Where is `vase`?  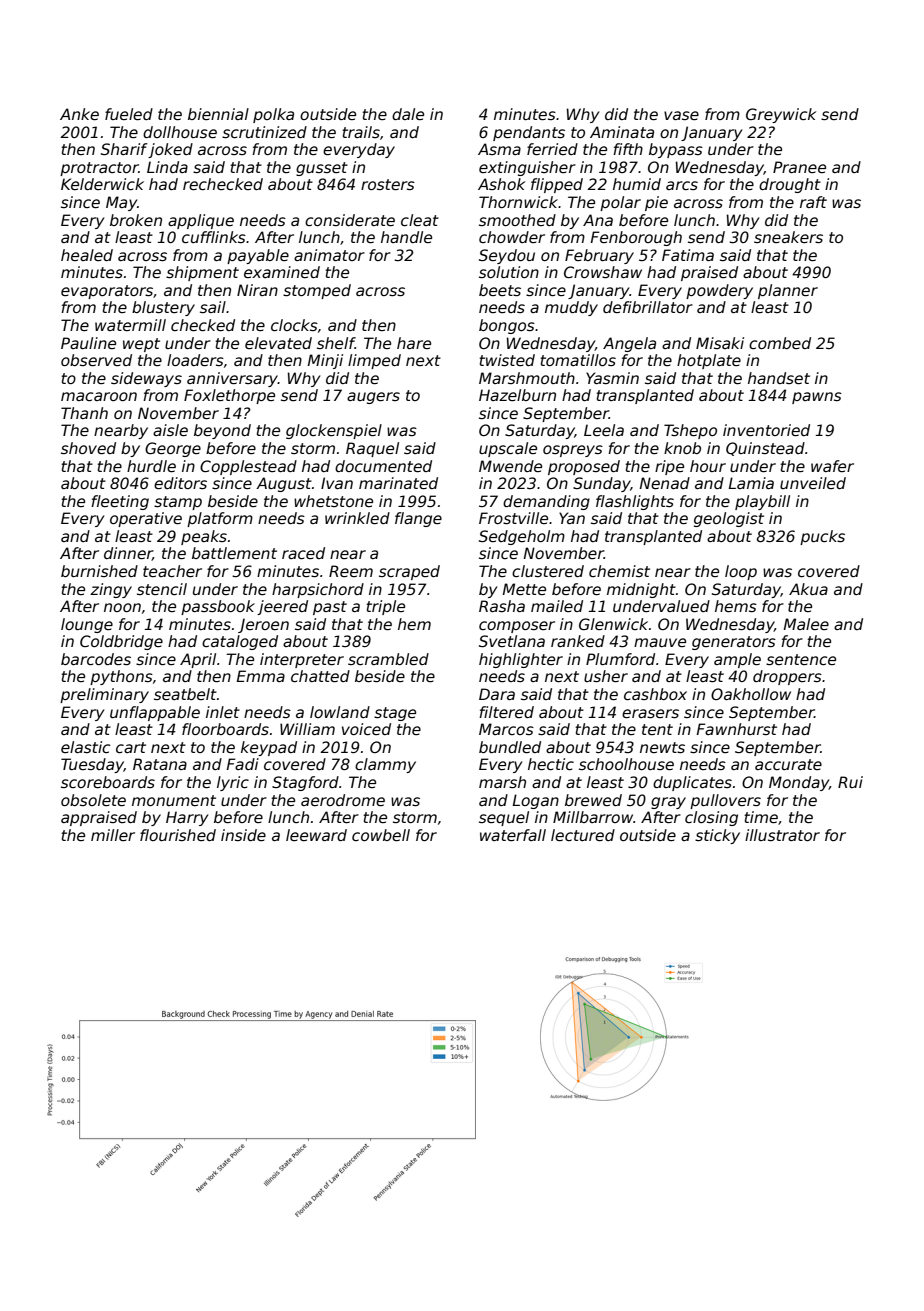
vase is located at coordinates (681, 115).
